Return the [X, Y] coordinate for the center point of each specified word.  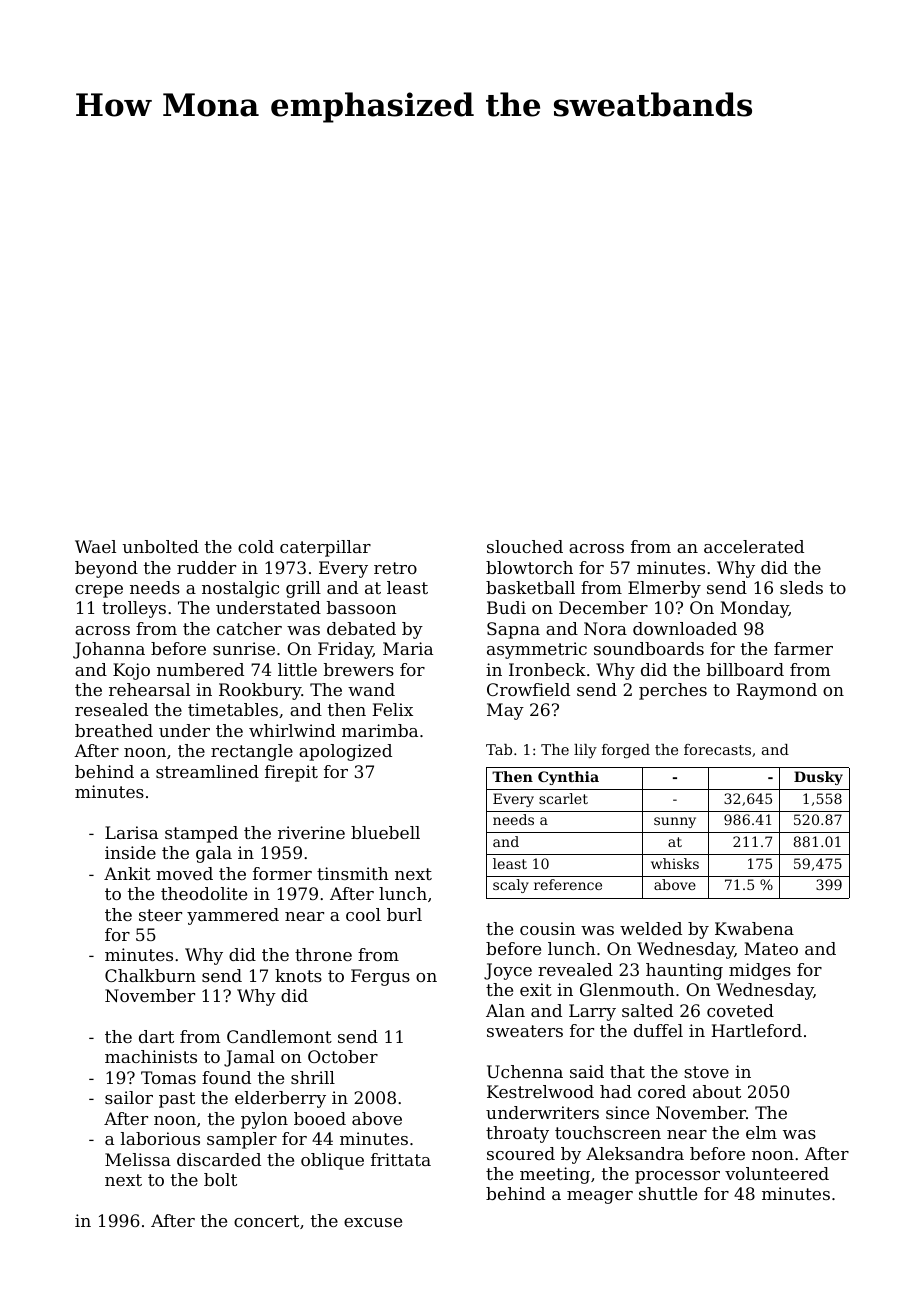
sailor [129, 1097]
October [343, 1056]
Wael [95, 546]
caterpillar [325, 548]
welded [651, 928]
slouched [525, 546]
